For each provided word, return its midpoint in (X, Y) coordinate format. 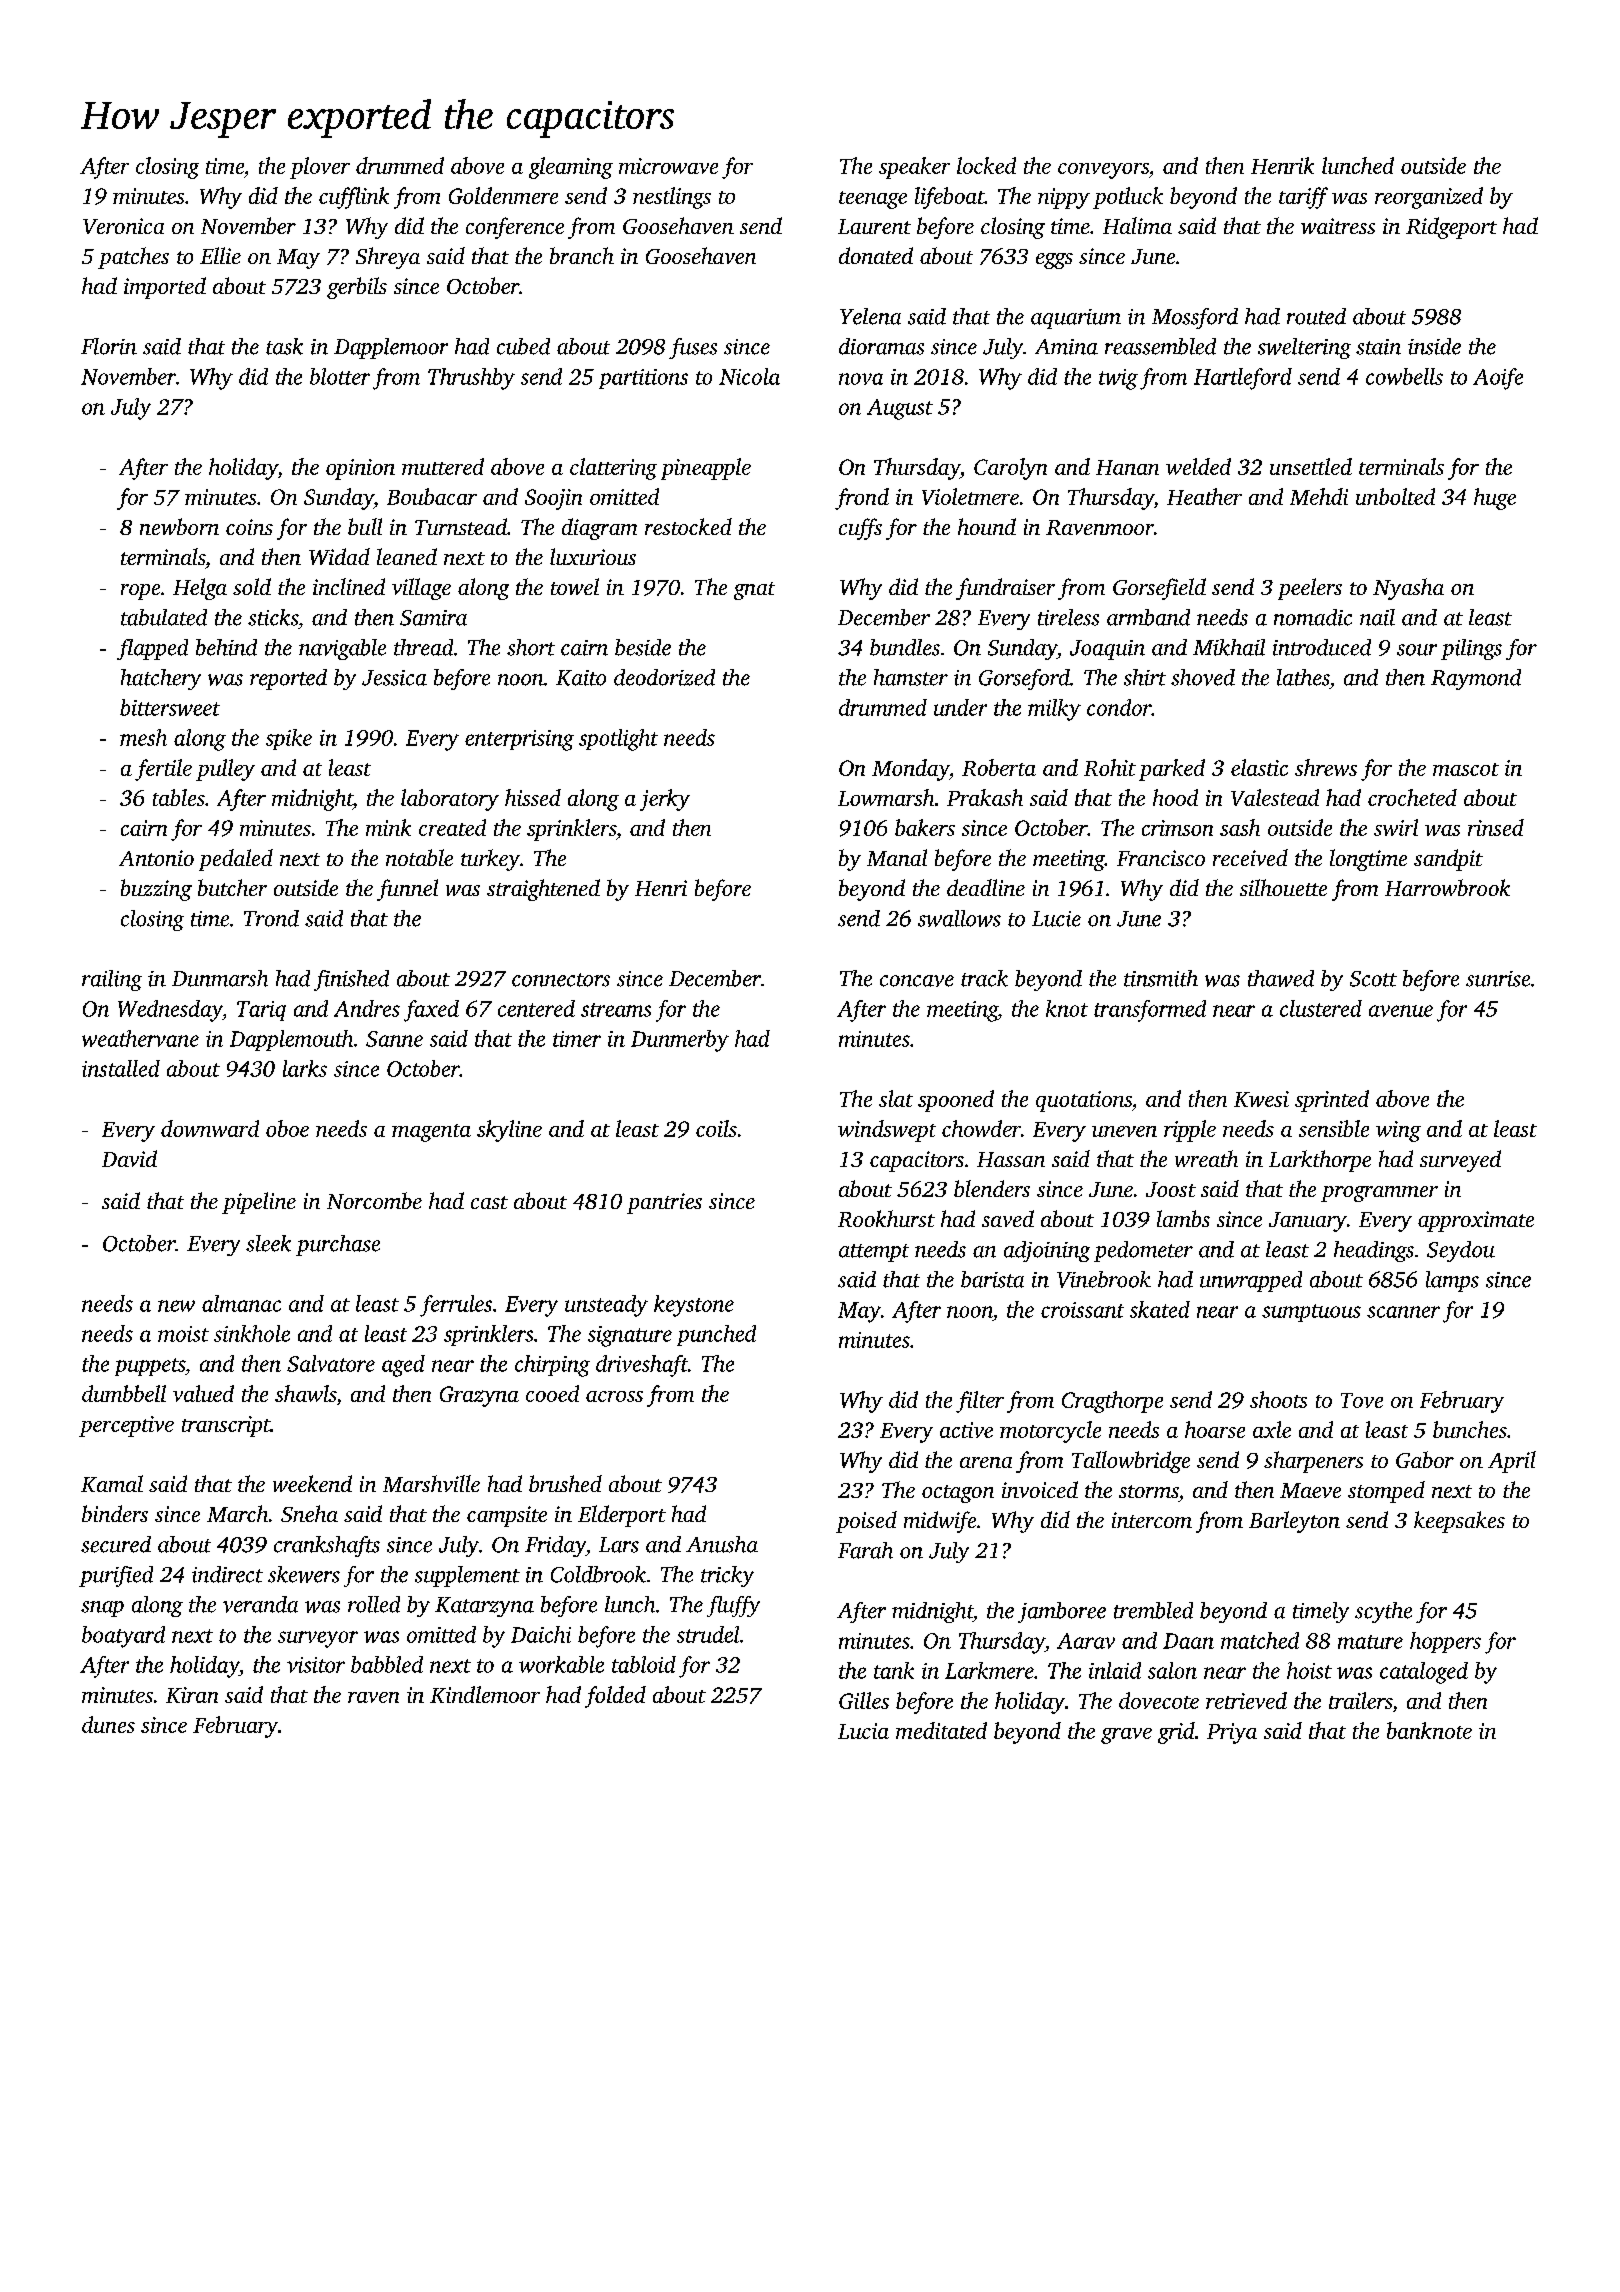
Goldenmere (503, 195)
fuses (693, 348)
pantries (664, 1203)
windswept (887, 1131)
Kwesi (1261, 1099)
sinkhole (252, 1333)
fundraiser (1005, 589)
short (531, 647)
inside (1434, 346)
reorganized (1429, 198)
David (129, 1158)
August (900, 409)
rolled (374, 1604)
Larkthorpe (1320, 1161)
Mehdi (1319, 496)
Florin (109, 346)
